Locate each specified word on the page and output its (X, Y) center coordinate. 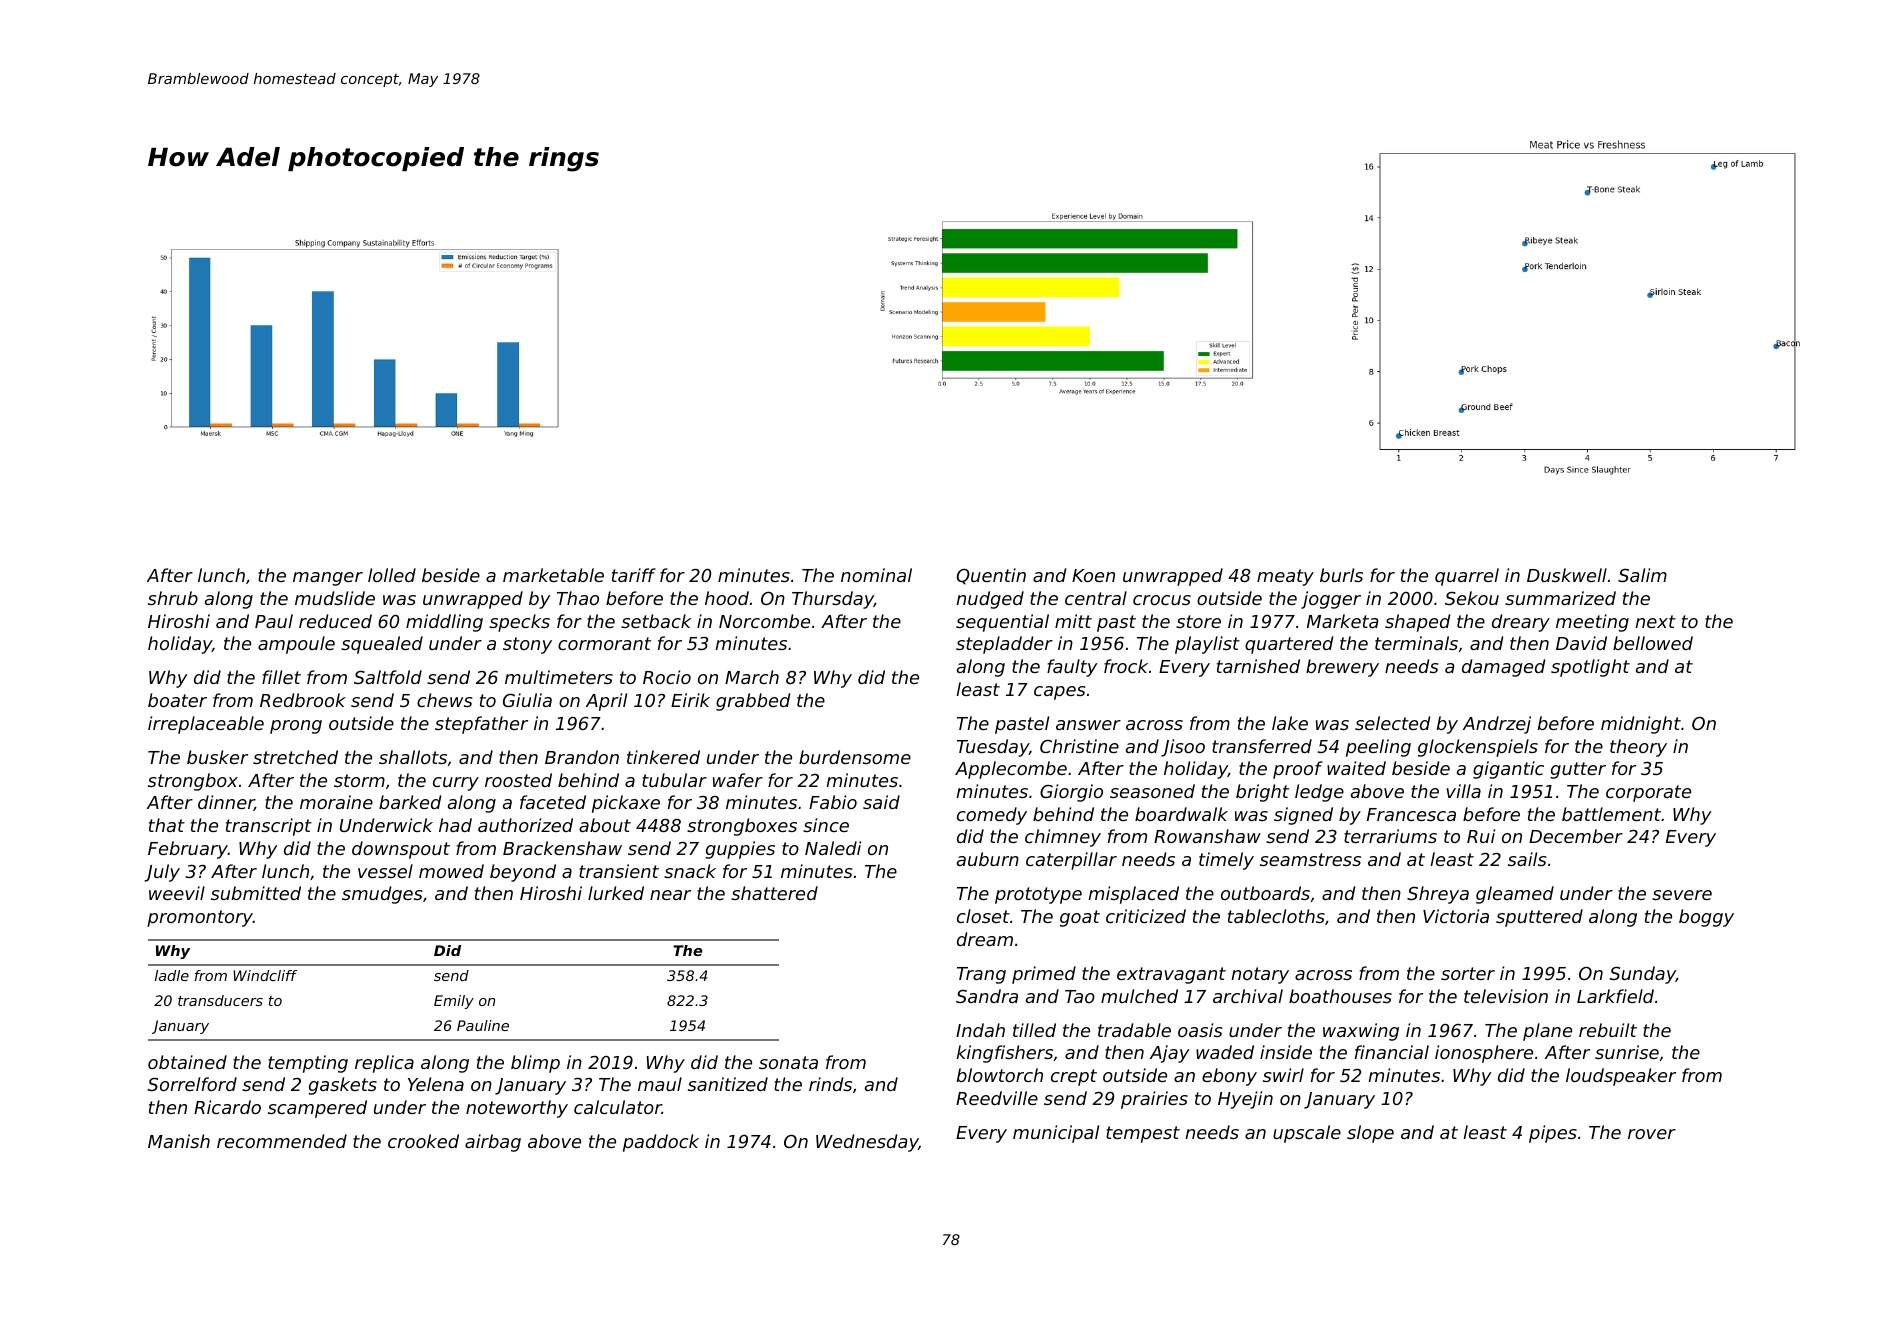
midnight (1641, 725)
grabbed (753, 702)
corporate (1648, 793)
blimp (535, 1064)
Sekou (1472, 598)
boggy (1706, 918)
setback (656, 621)
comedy (992, 816)
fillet (281, 677)
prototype (1038, 895)
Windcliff (265, 975)
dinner (226, 803)
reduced (335, 621)
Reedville (997, 1098)
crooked (423, 1141)
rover (1652, 1134)
